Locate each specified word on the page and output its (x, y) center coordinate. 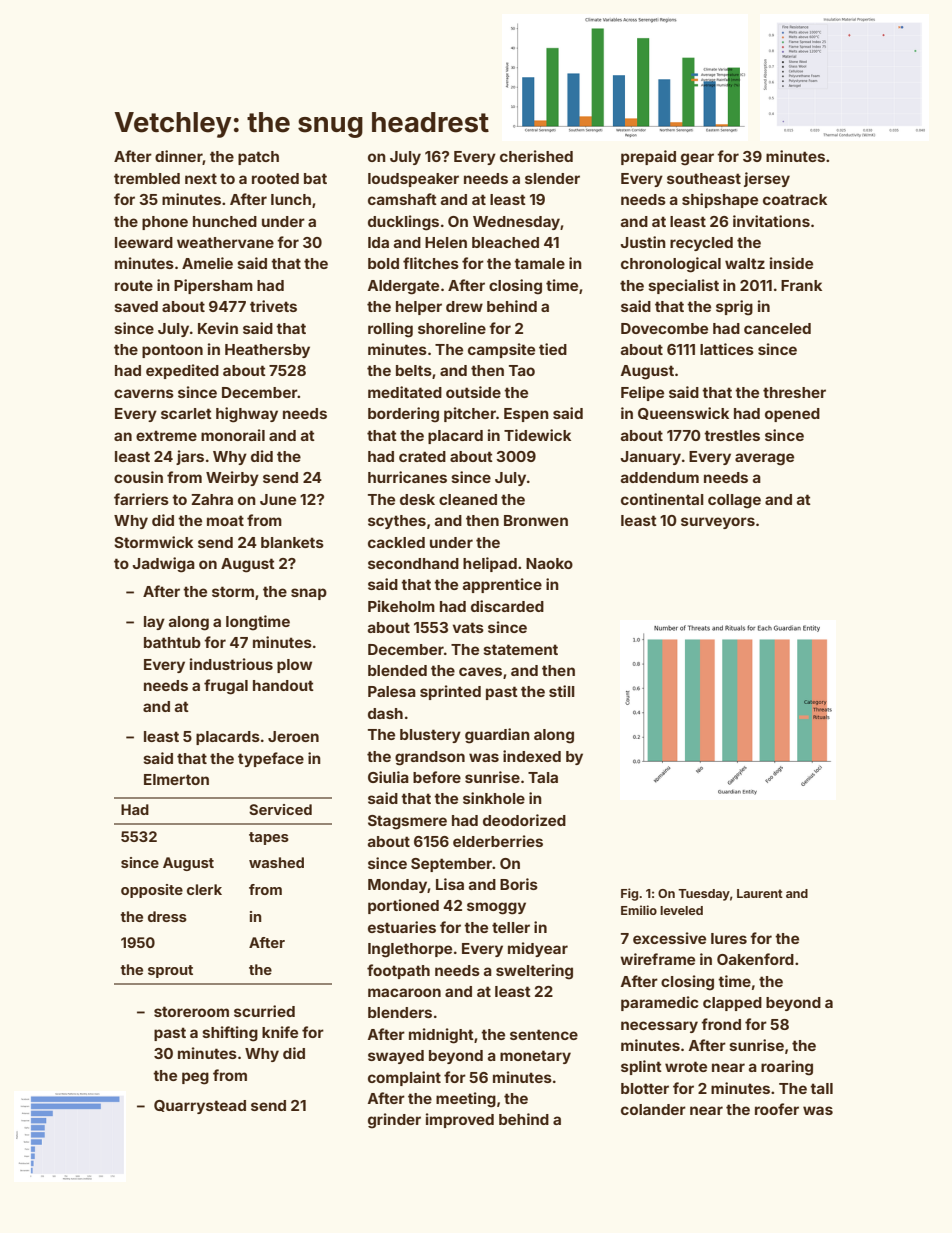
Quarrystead (200, 1107)
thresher (794, 392)
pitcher (470, 414)
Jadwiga (163, 565)
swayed (396, 1057)
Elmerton (176, 779)
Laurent (760, 893)
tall (821, 1088)
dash (385, 713)
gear (697, 159)
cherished (536, 156)
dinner (179, 157)
